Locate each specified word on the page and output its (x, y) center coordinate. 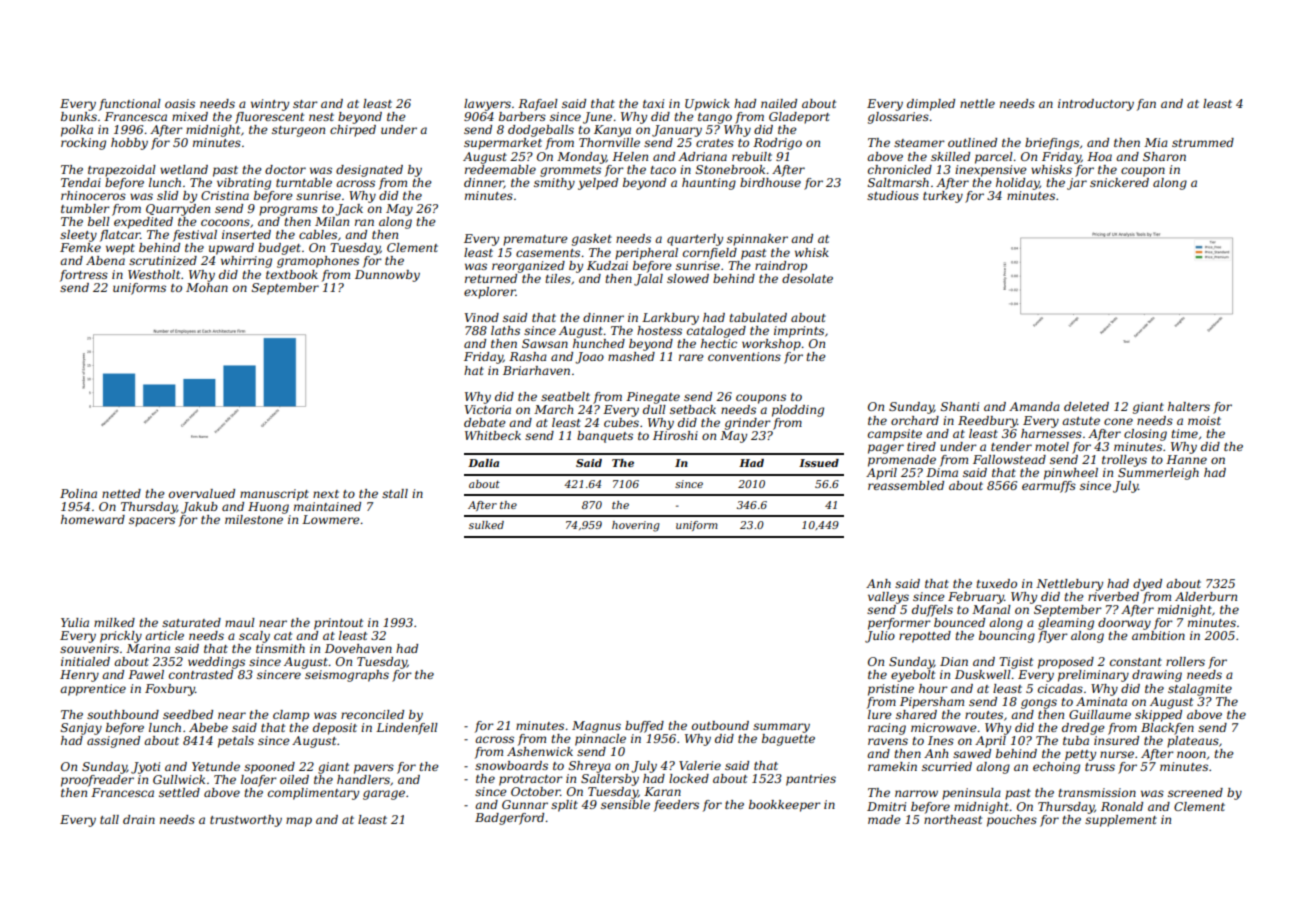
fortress (84, 276)
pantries (811, 780)
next (326, 494)
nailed (779, 103)
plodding (798, 411)
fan (1146, 105)
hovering (636, 526)
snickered (1119, 182)
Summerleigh (1158, 474)
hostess (659, 330)
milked (114, 622)
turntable (304, 182)
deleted (1086, 406)
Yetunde (216, 766)
